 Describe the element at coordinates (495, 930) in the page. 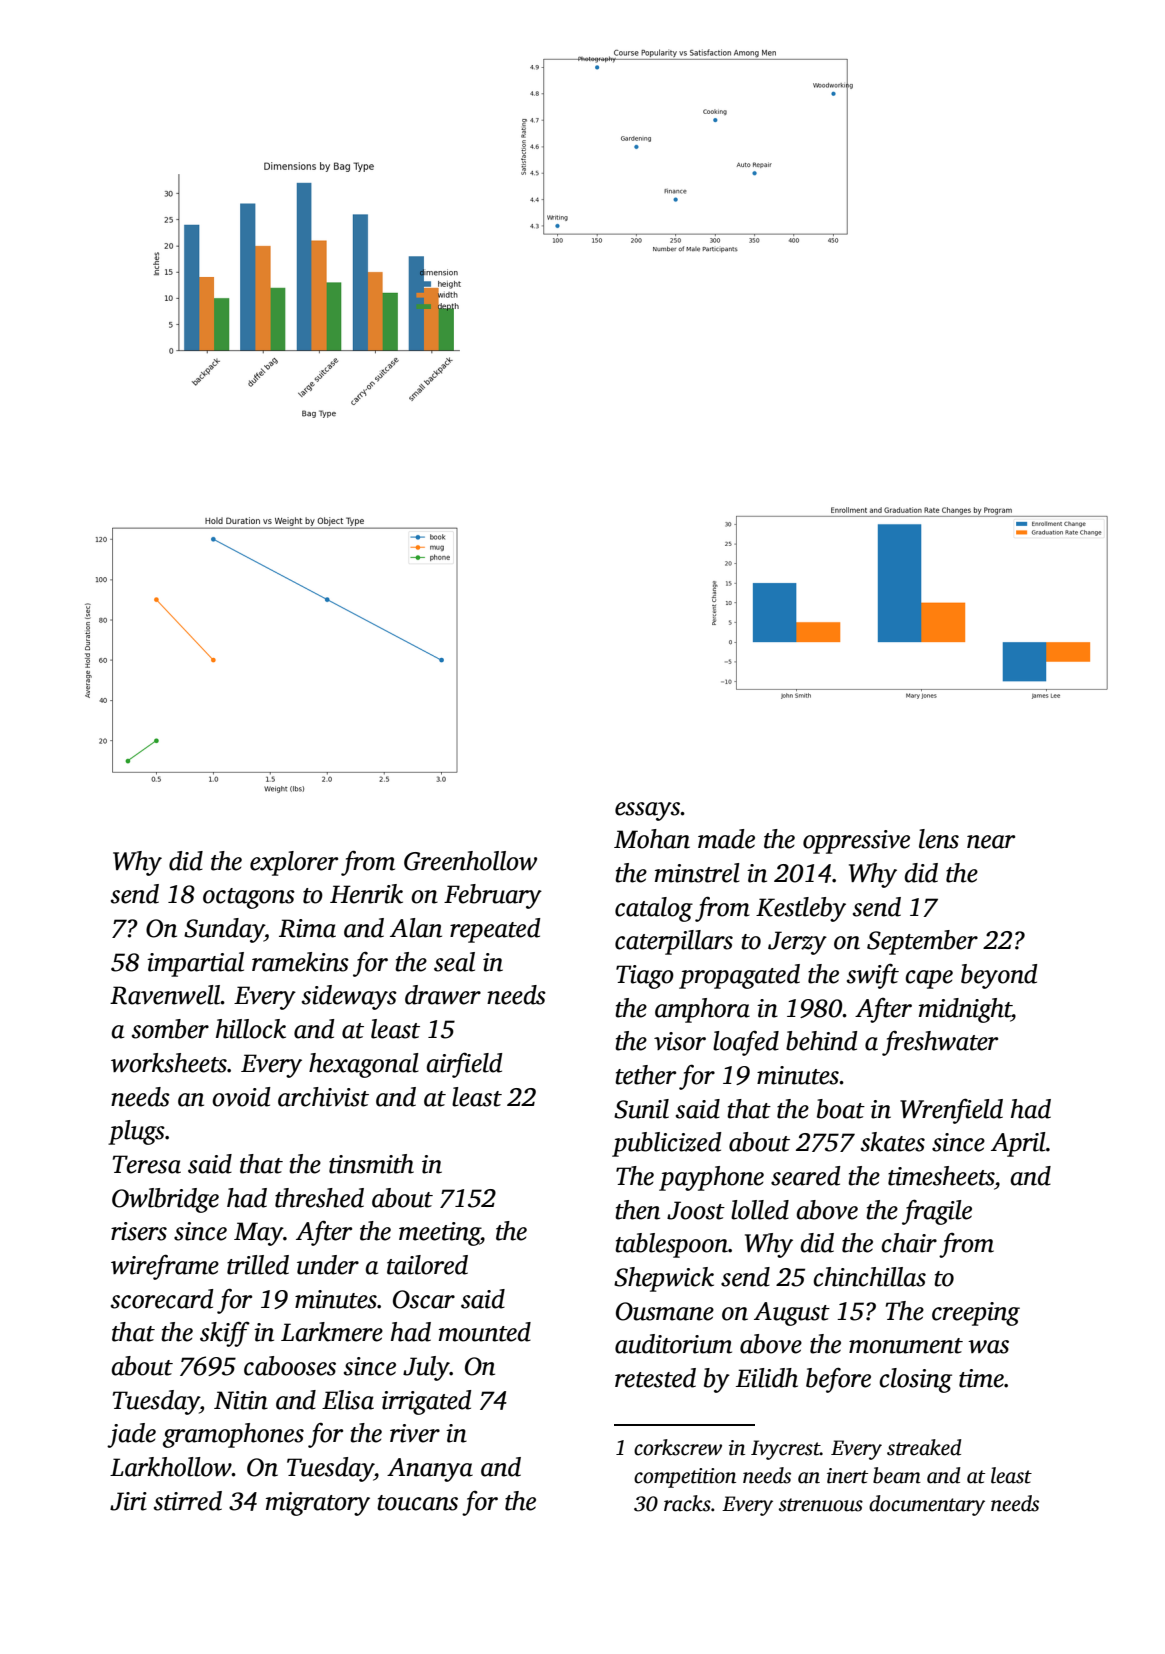

I see `repeated` at that location.
